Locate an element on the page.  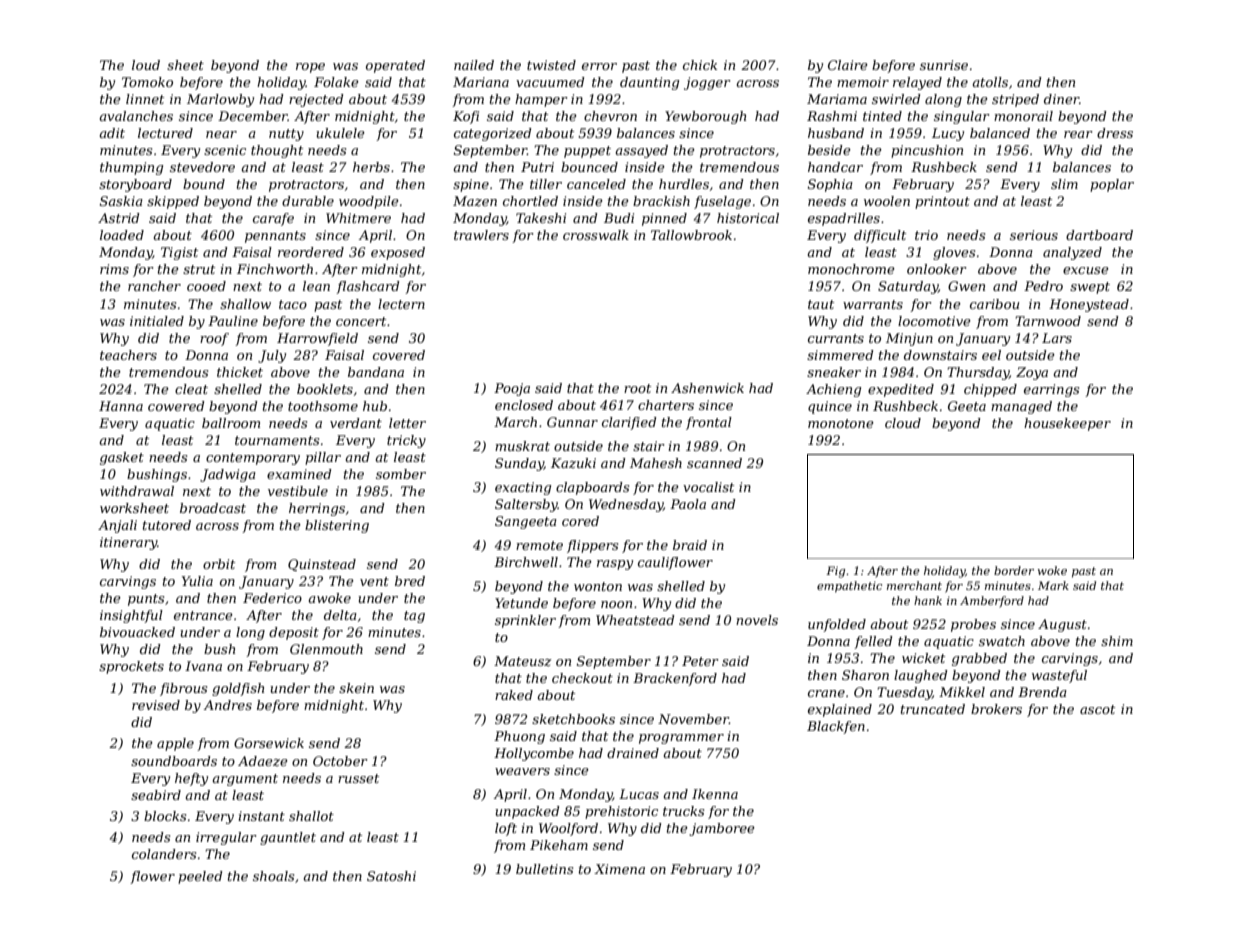
rope is located at coordinates (310, 68).
